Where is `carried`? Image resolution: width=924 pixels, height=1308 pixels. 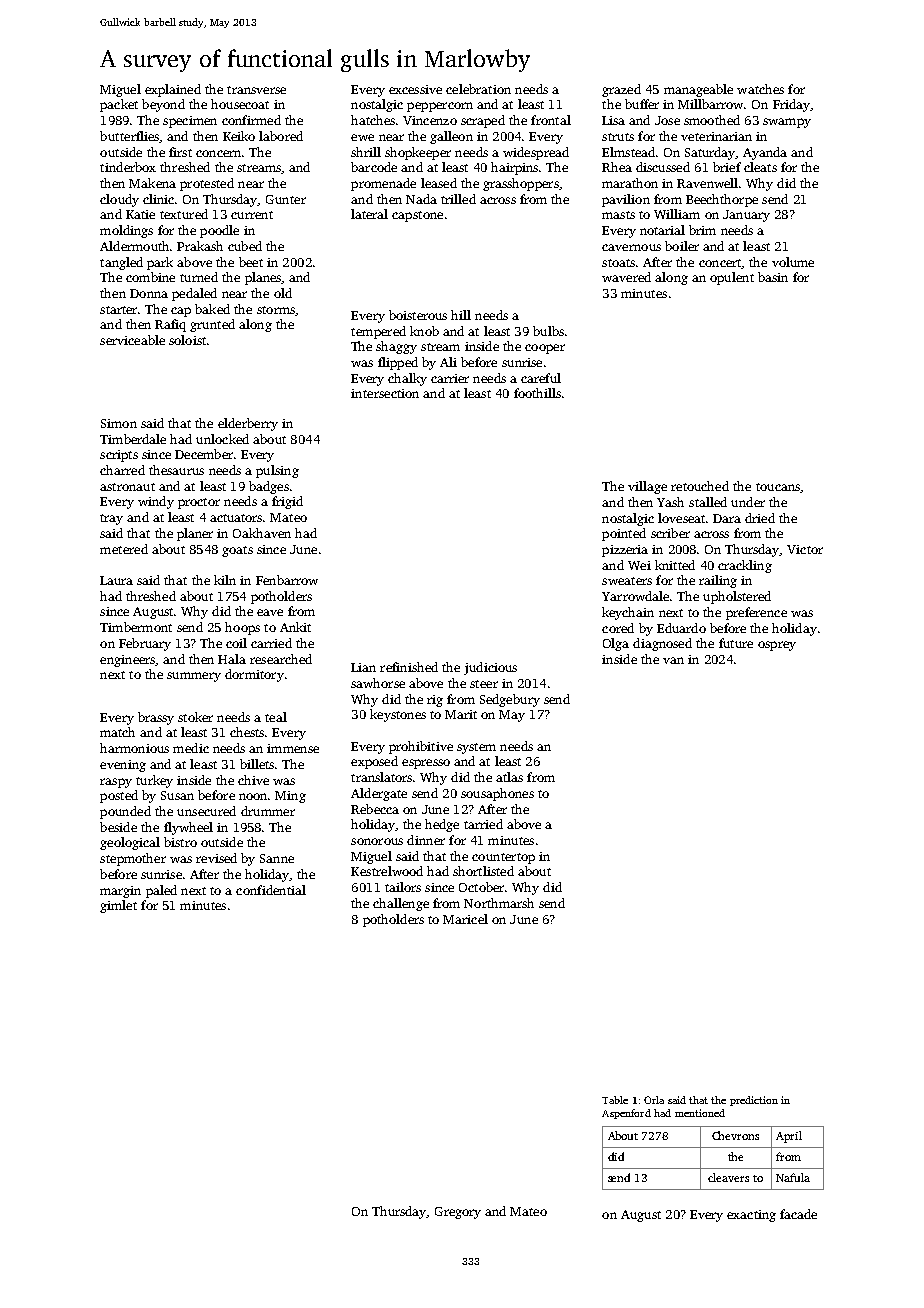
carried is located at coordinates (271, 643).
